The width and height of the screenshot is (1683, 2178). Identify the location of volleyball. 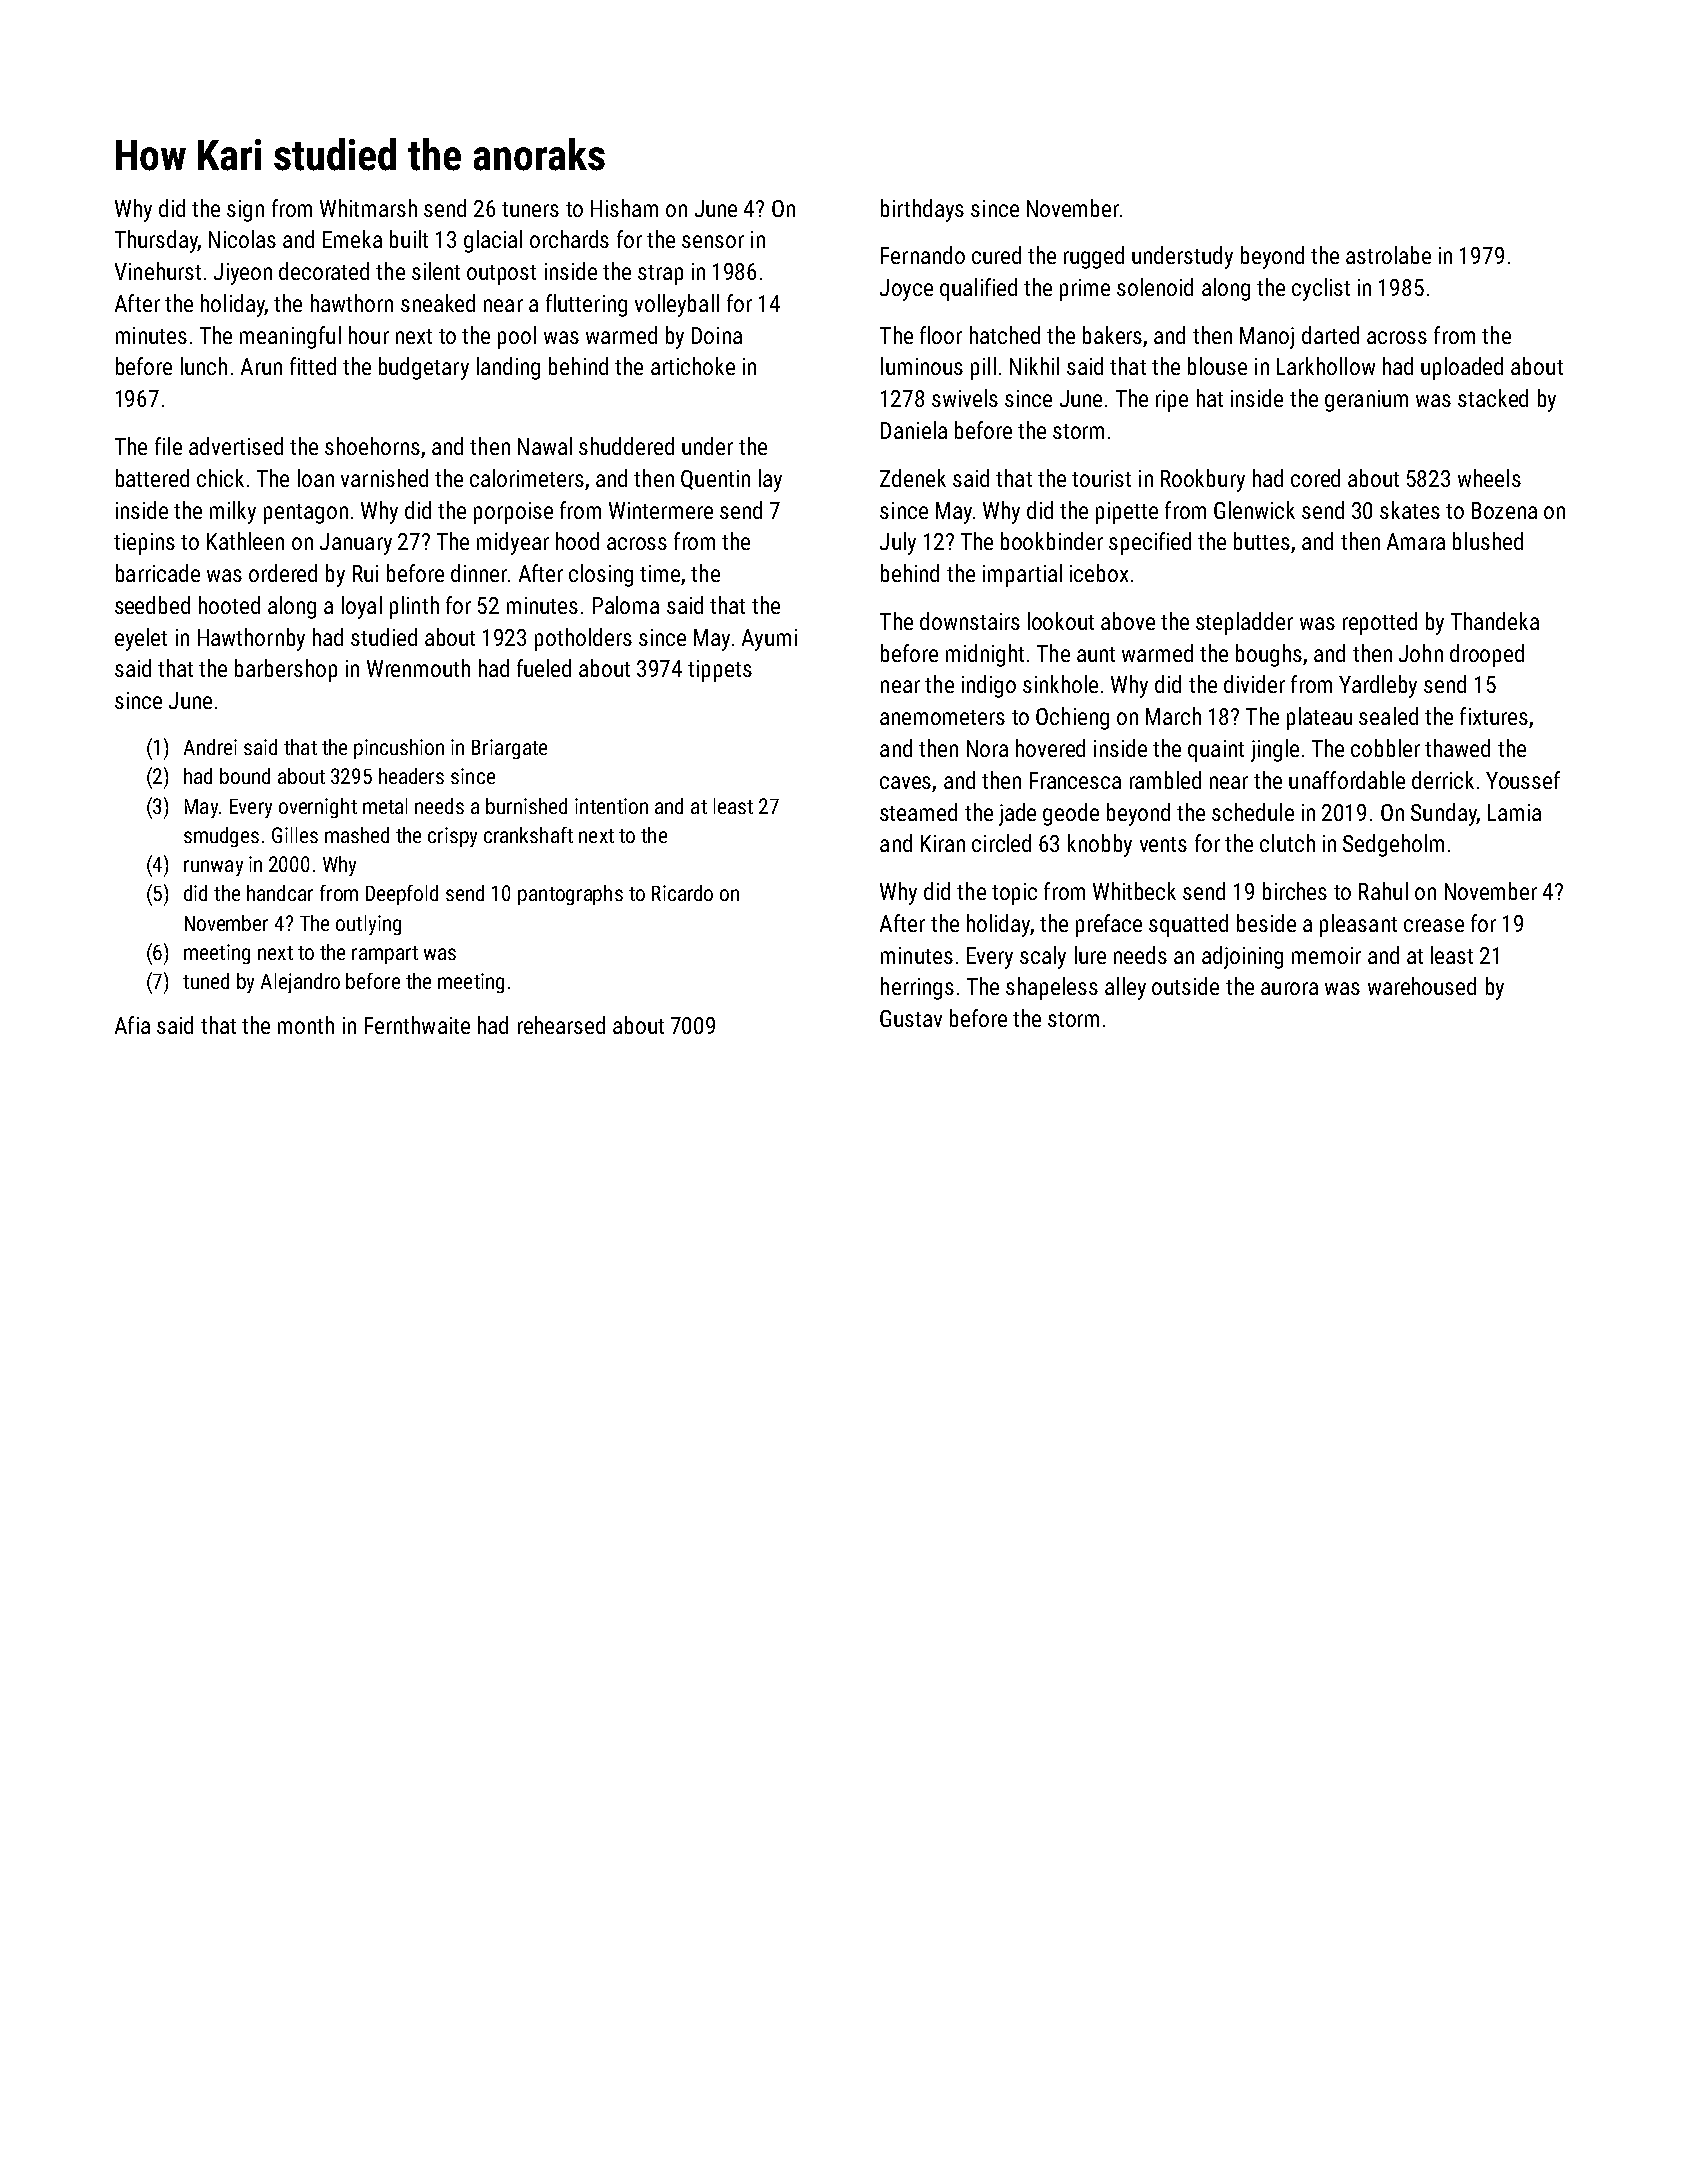
(677, 305).
